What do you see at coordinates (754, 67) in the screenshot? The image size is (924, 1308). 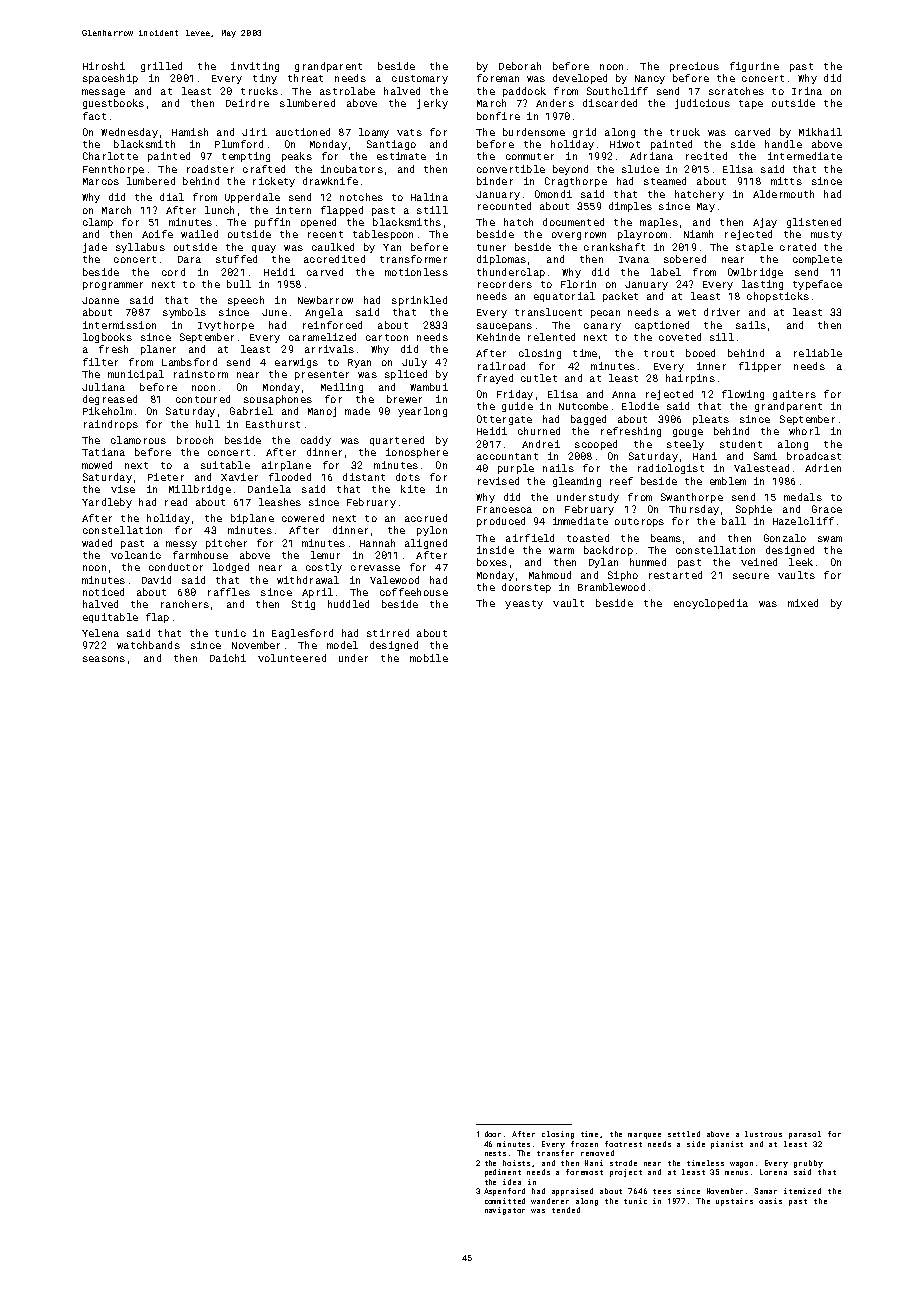 I see `figurine` at bounding box center [754, 67].
